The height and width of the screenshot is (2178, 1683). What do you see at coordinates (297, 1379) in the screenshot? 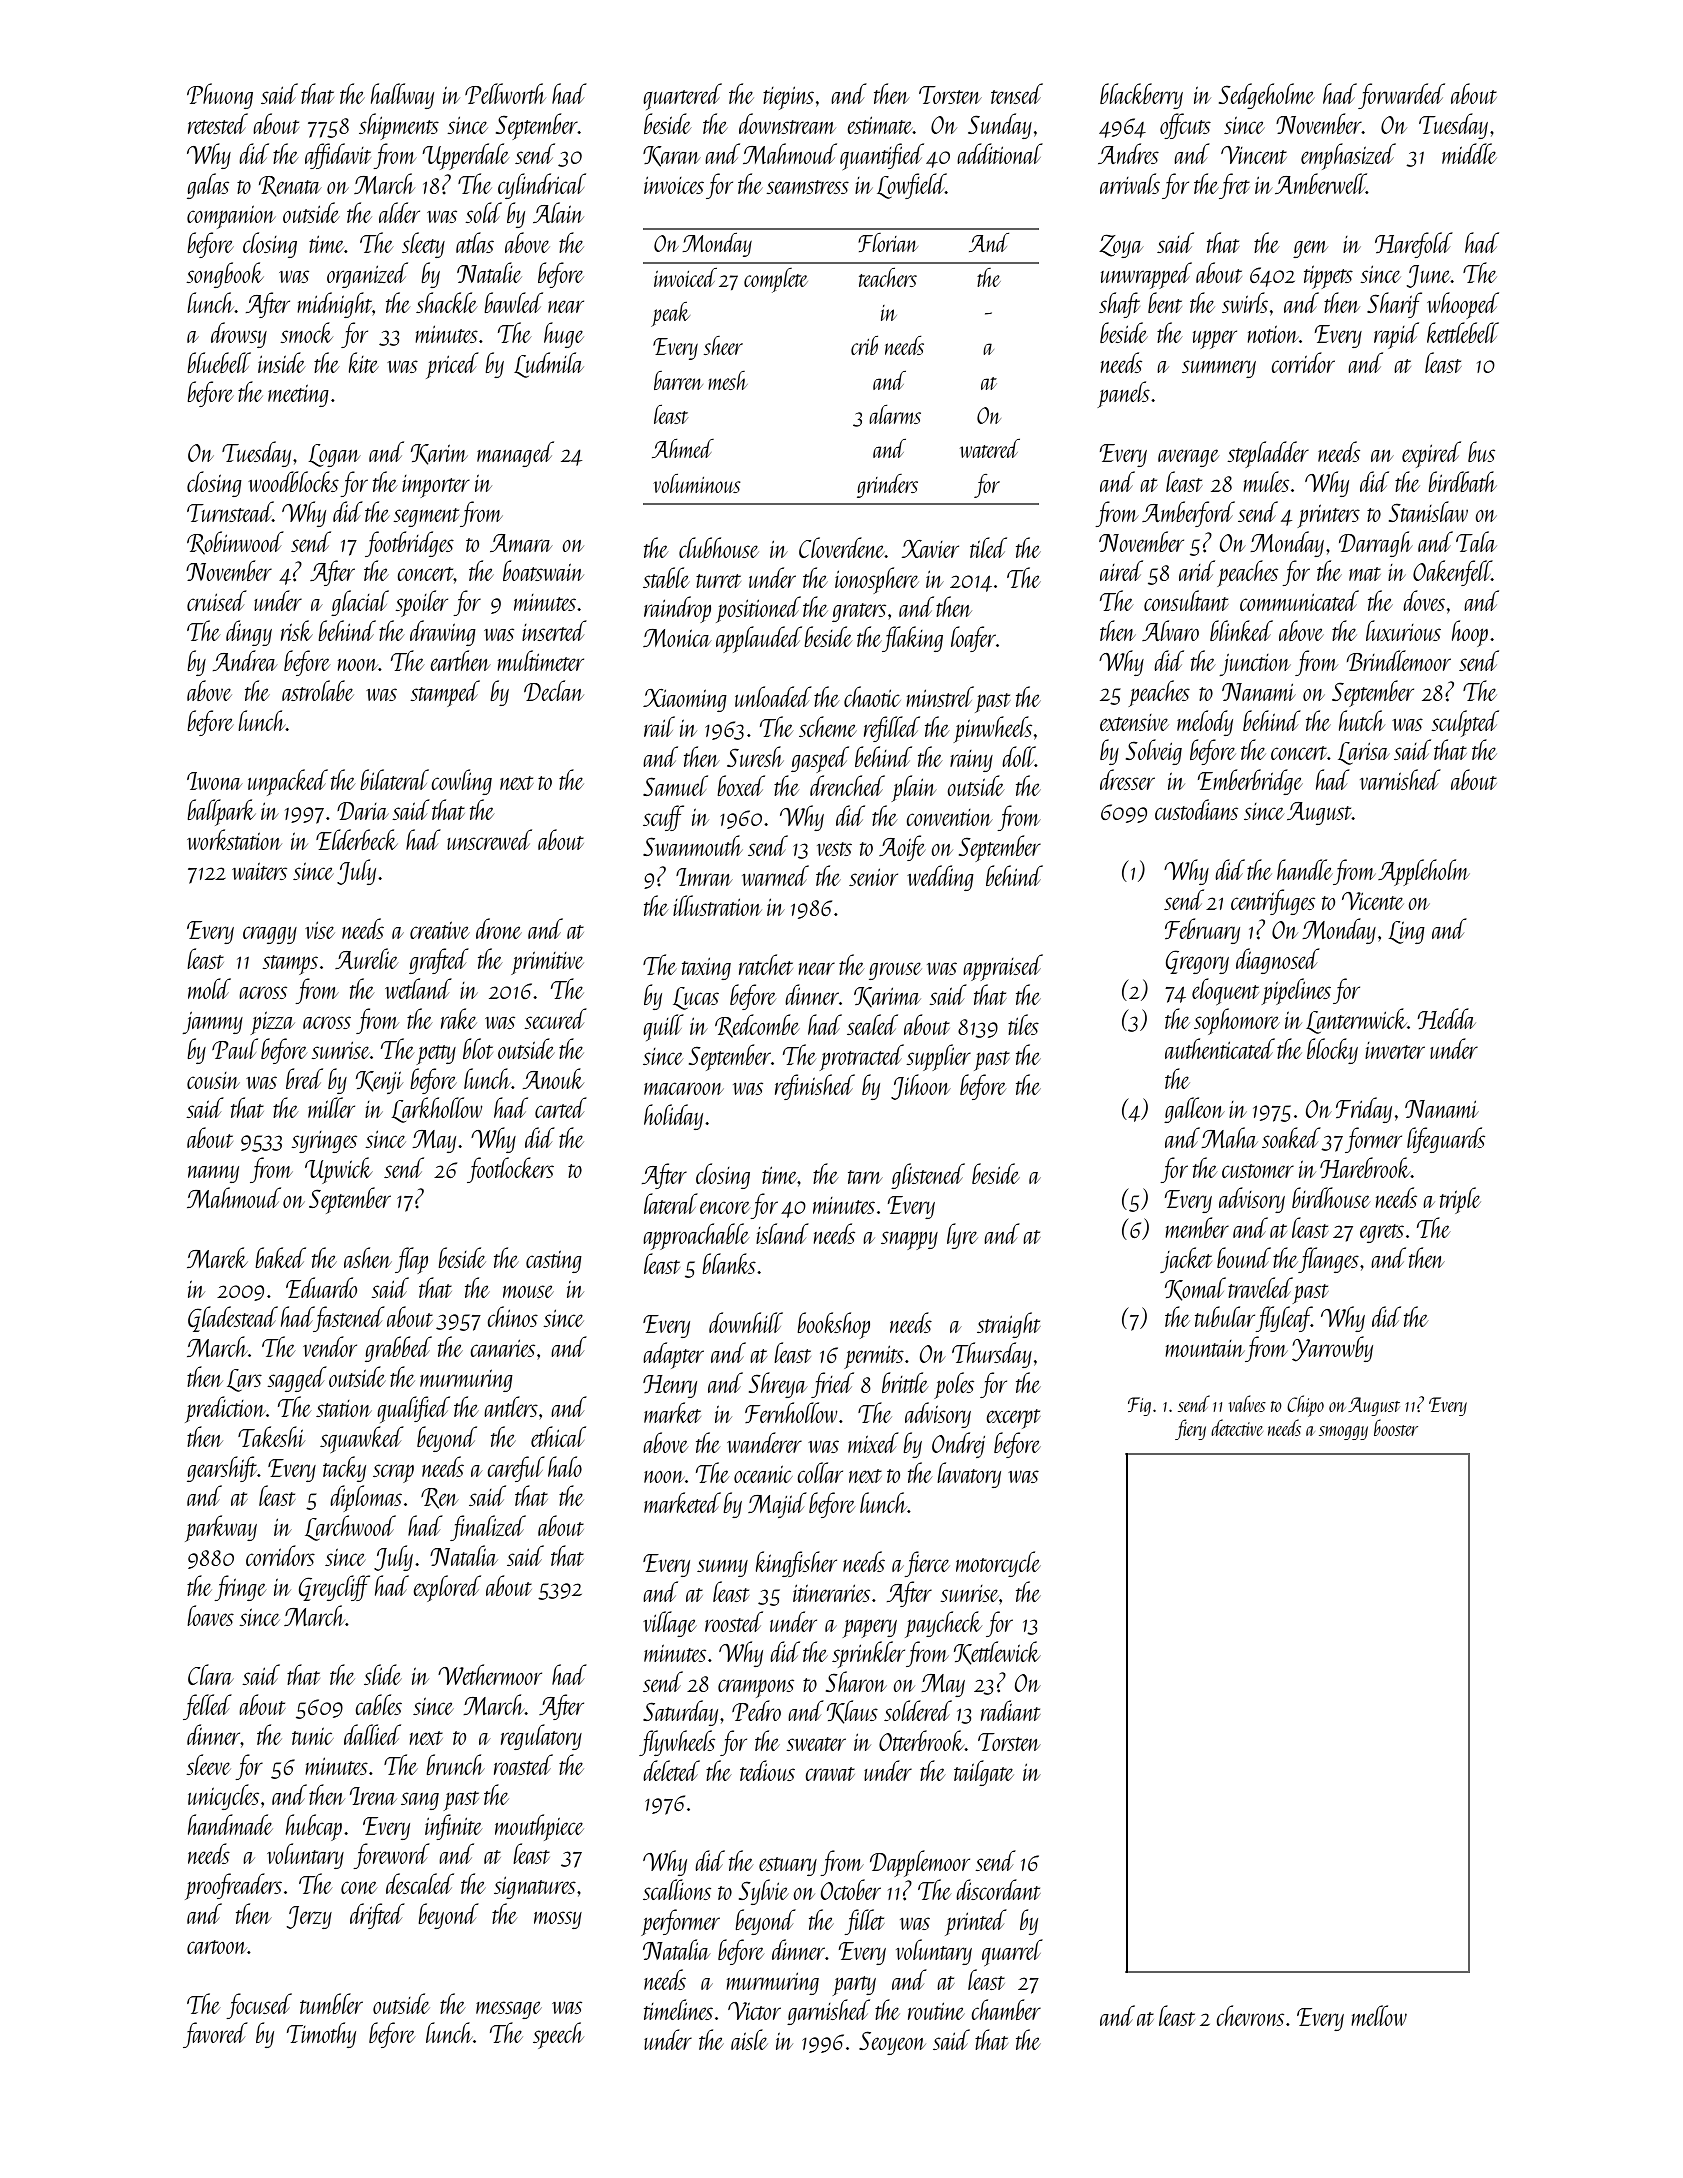
I see `sagged` at bounding box center [297, 1379].
